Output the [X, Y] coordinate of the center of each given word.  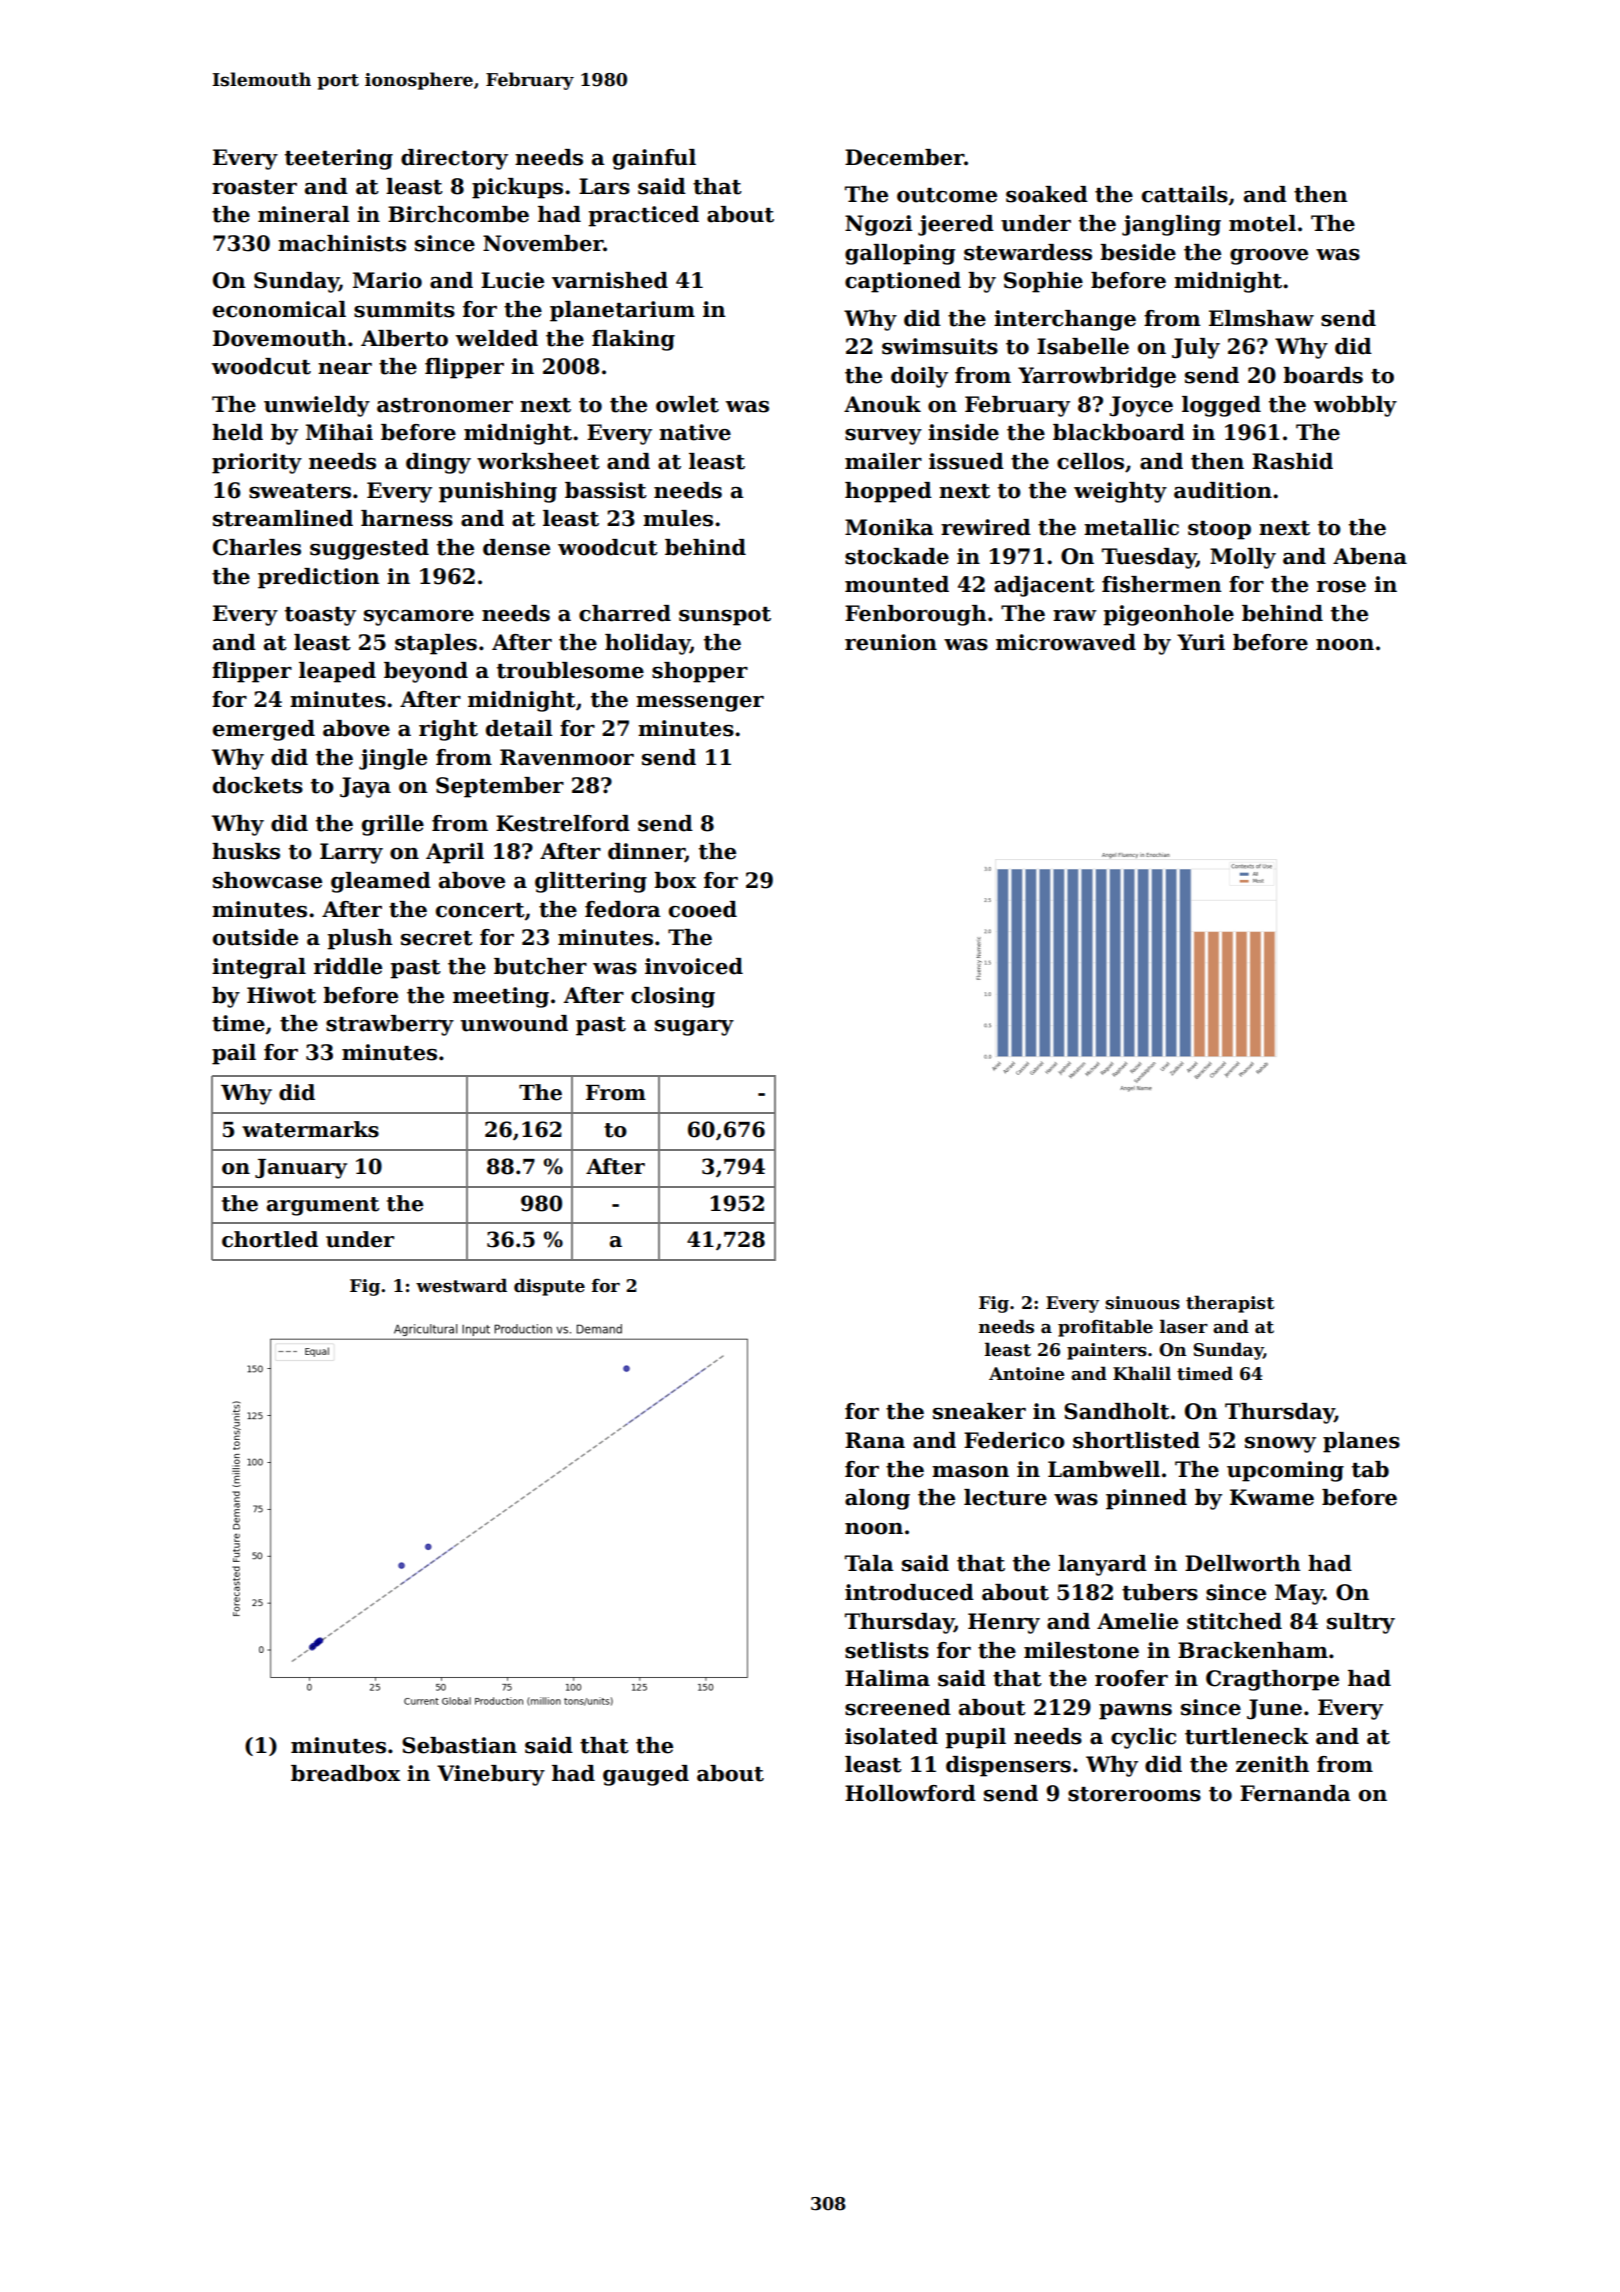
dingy [438, 463]
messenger [700, 704]
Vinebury [491, 1775]
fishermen [1162, 584]
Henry [1004, 1623]
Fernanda [1295, 1793]
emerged [264, 730]
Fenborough [916, 615]
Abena [1370, 556]
